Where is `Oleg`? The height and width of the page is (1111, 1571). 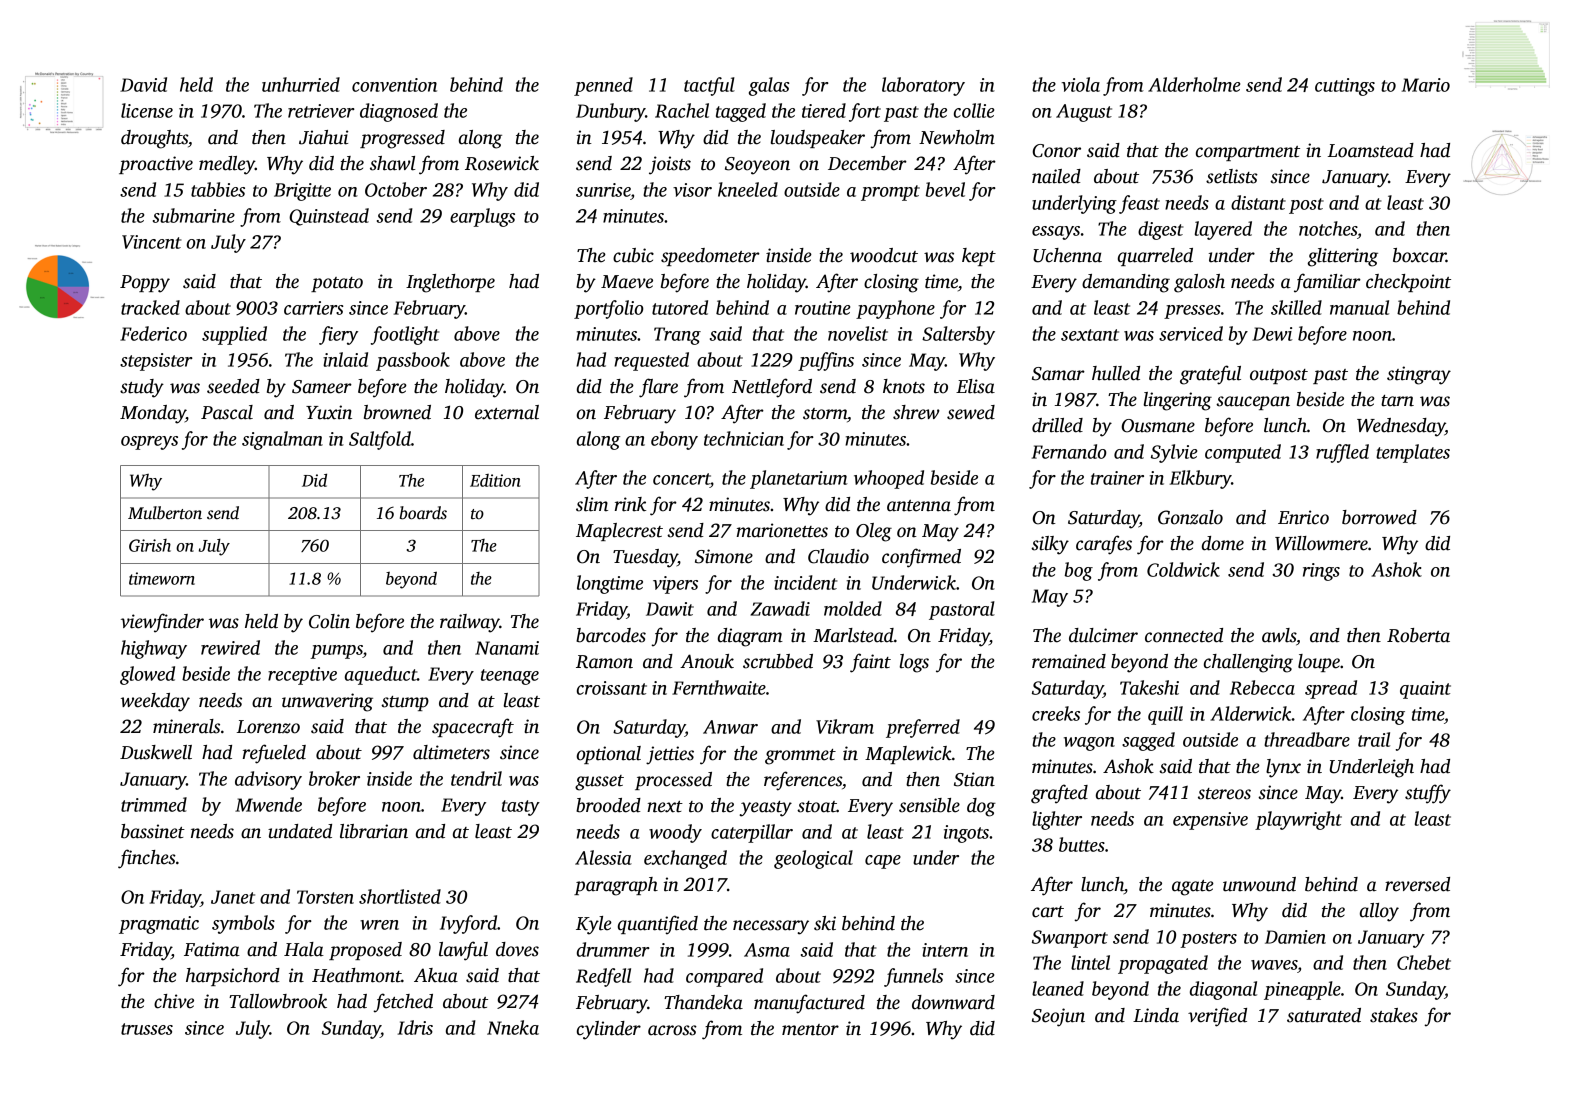 Oleg is located at coordinates (874, 532).
